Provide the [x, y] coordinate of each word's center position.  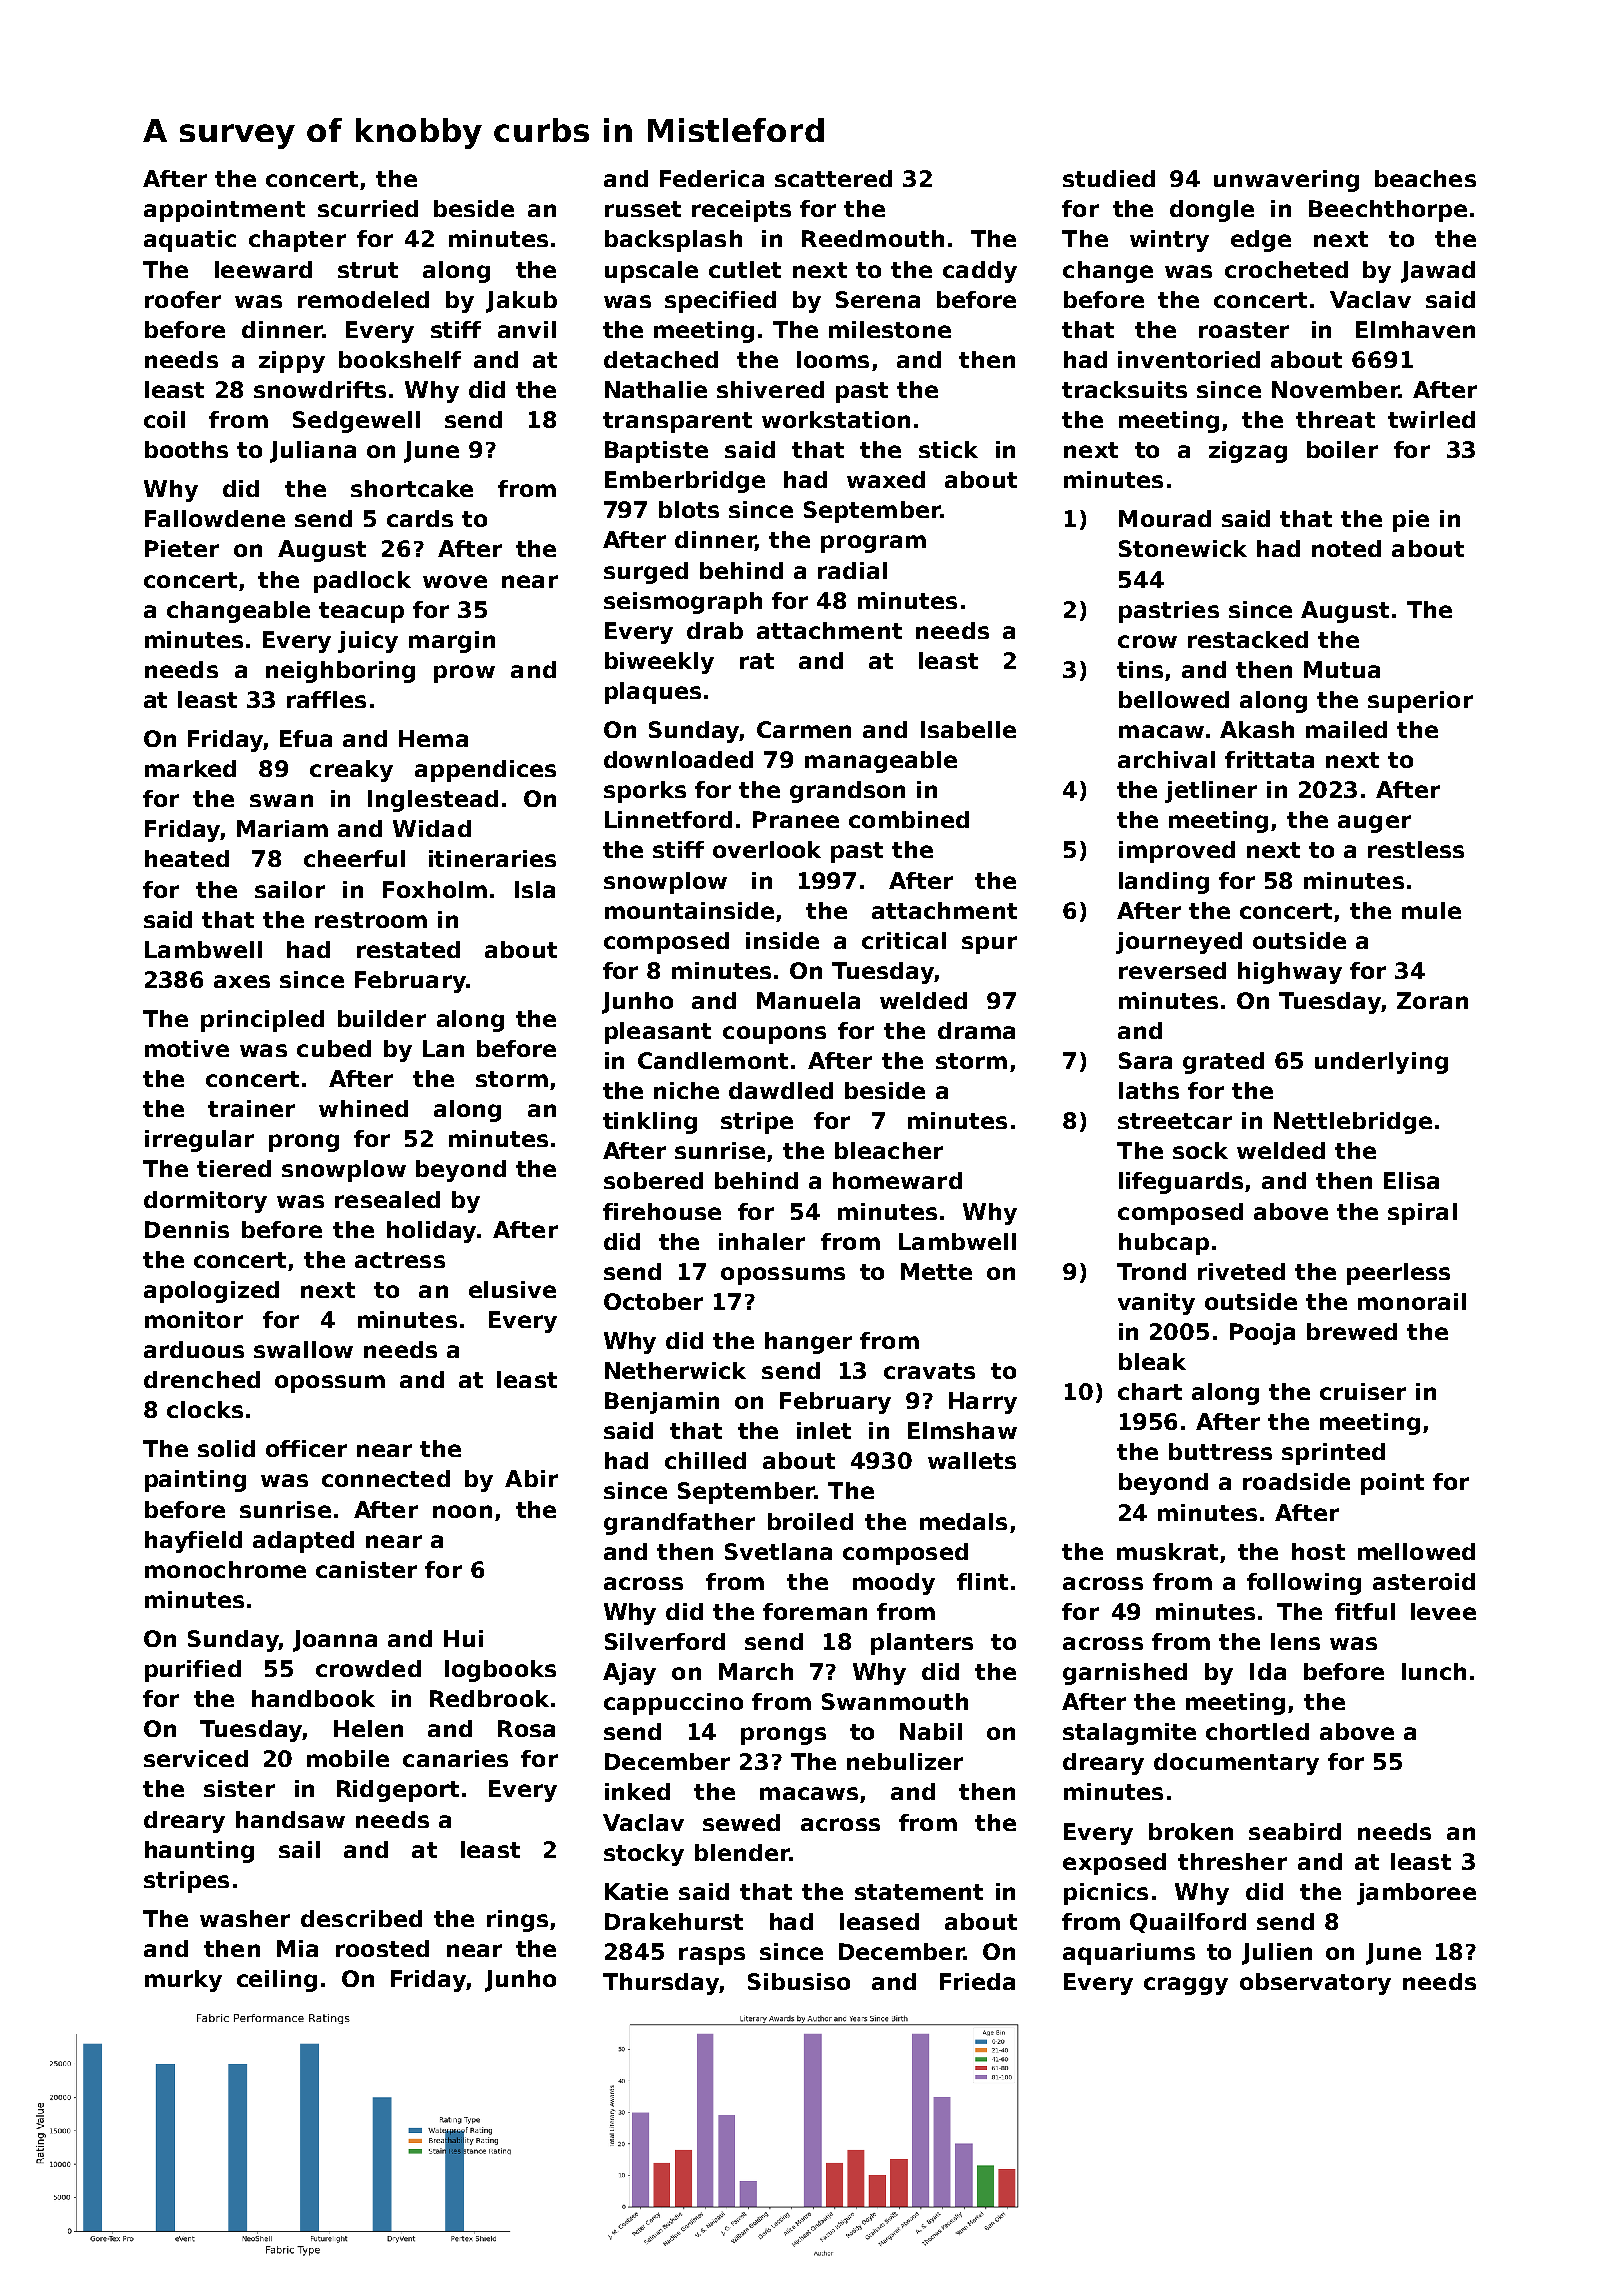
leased [879, 1921]
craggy [1186, 1986]
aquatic [190, 241]
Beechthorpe [1388, 211]
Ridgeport [398, 1791]
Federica [712, 178]
